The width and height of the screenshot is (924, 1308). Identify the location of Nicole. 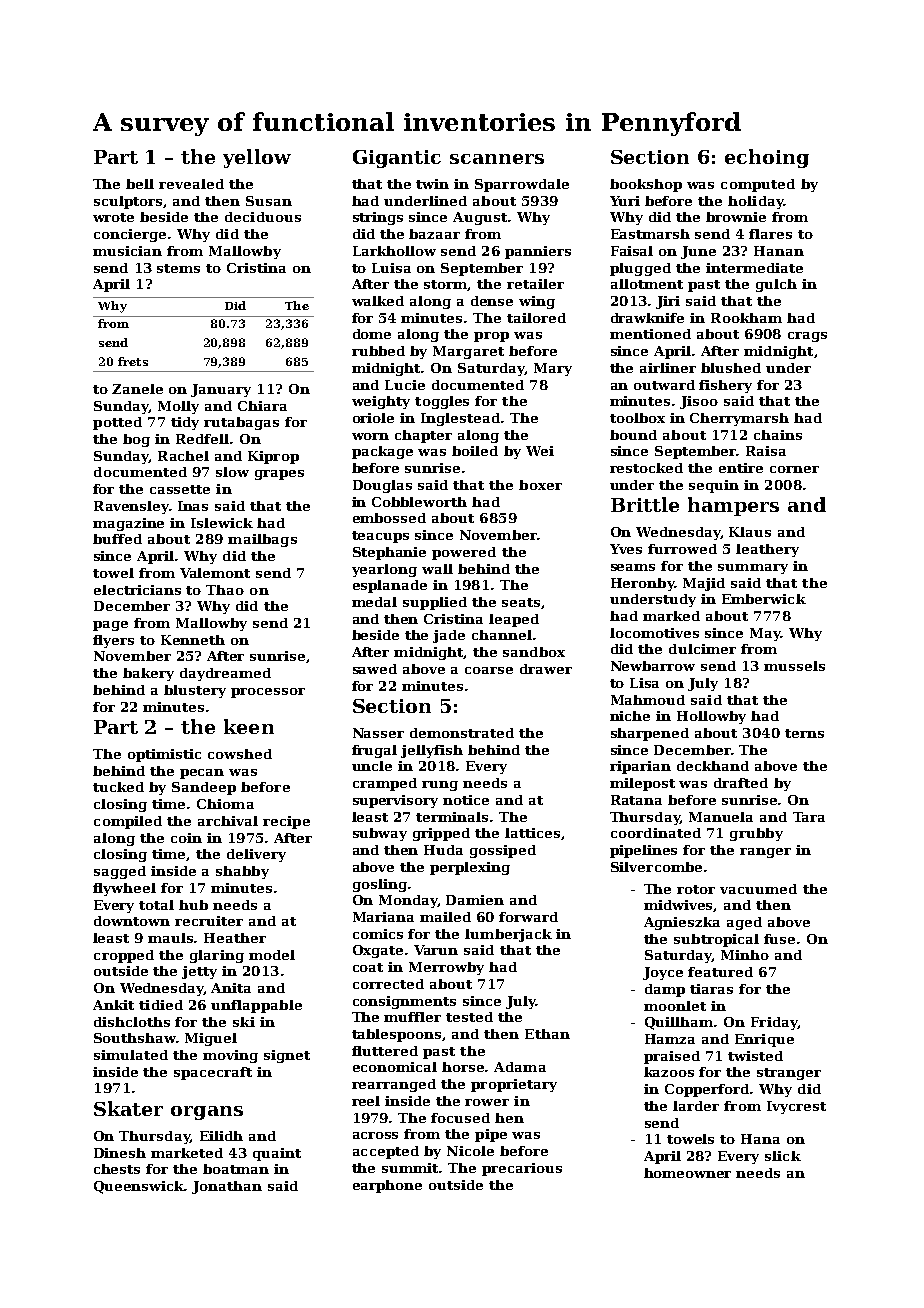
(470, 1151).
